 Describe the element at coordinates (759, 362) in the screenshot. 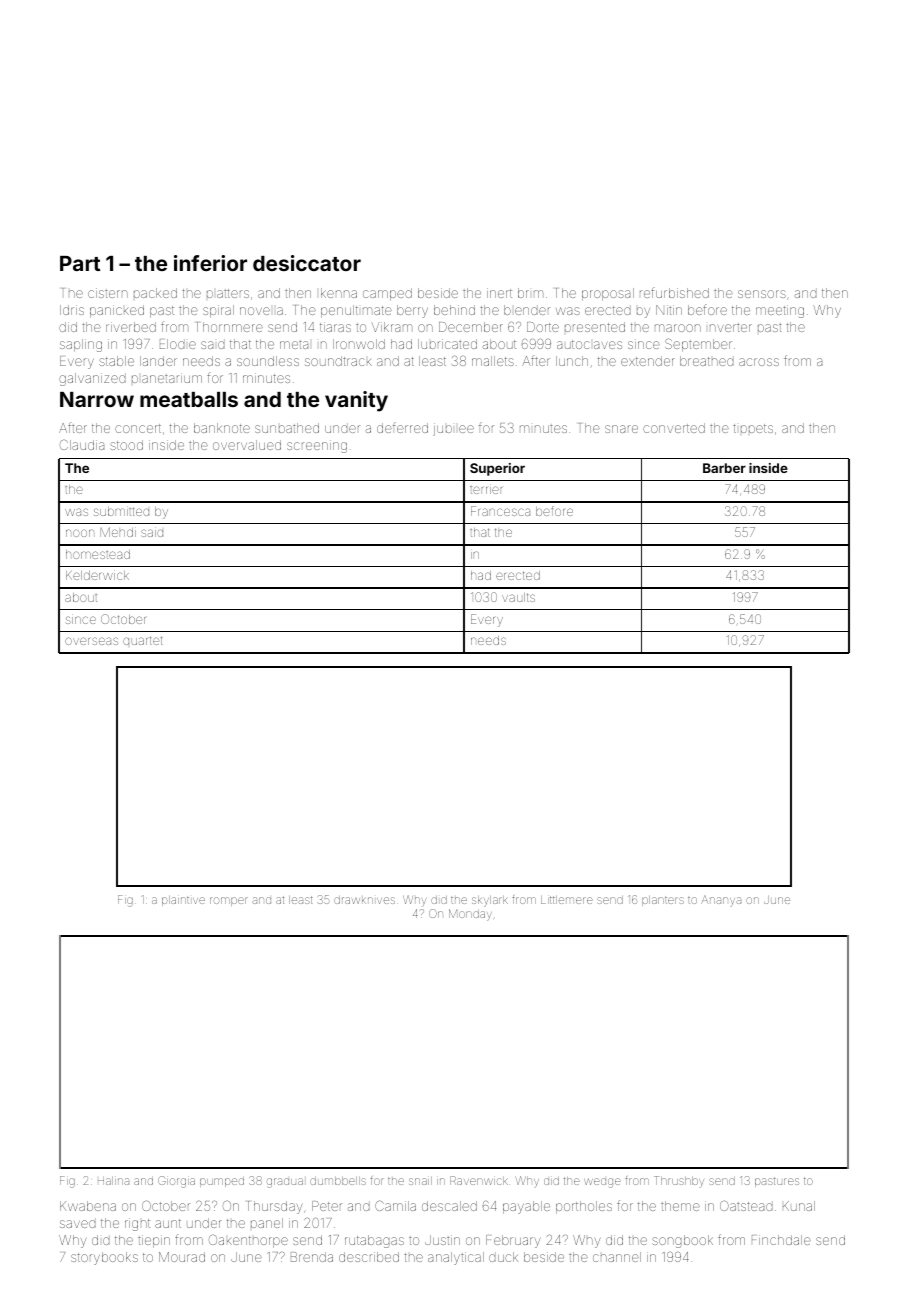

I see `across` at that location.
